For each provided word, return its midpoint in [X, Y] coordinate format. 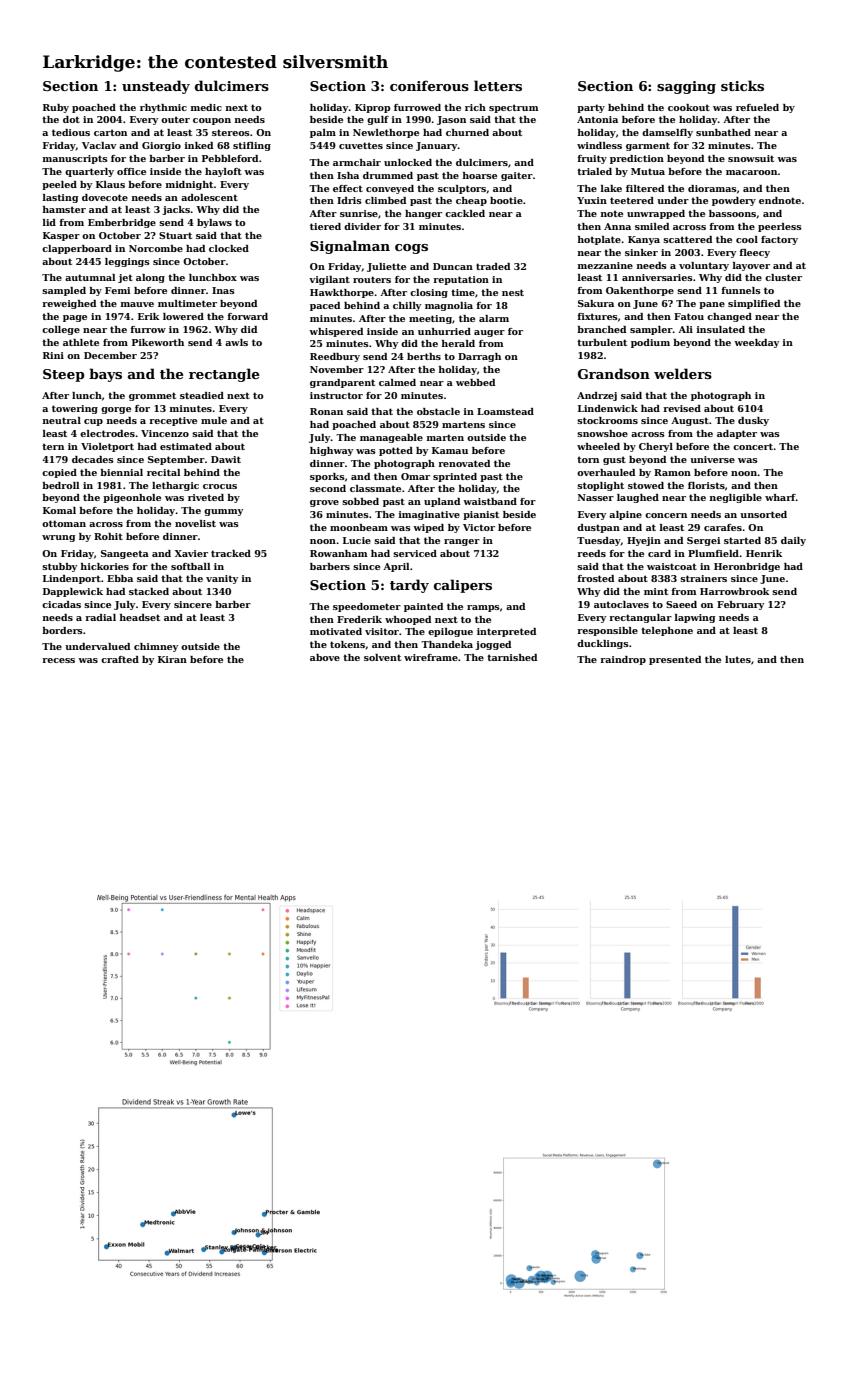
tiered [325, 226]
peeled [59, 185]
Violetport [107, 447]
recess [58, 660]
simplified [754, 304]
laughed [638, 498]
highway [331, 451]
